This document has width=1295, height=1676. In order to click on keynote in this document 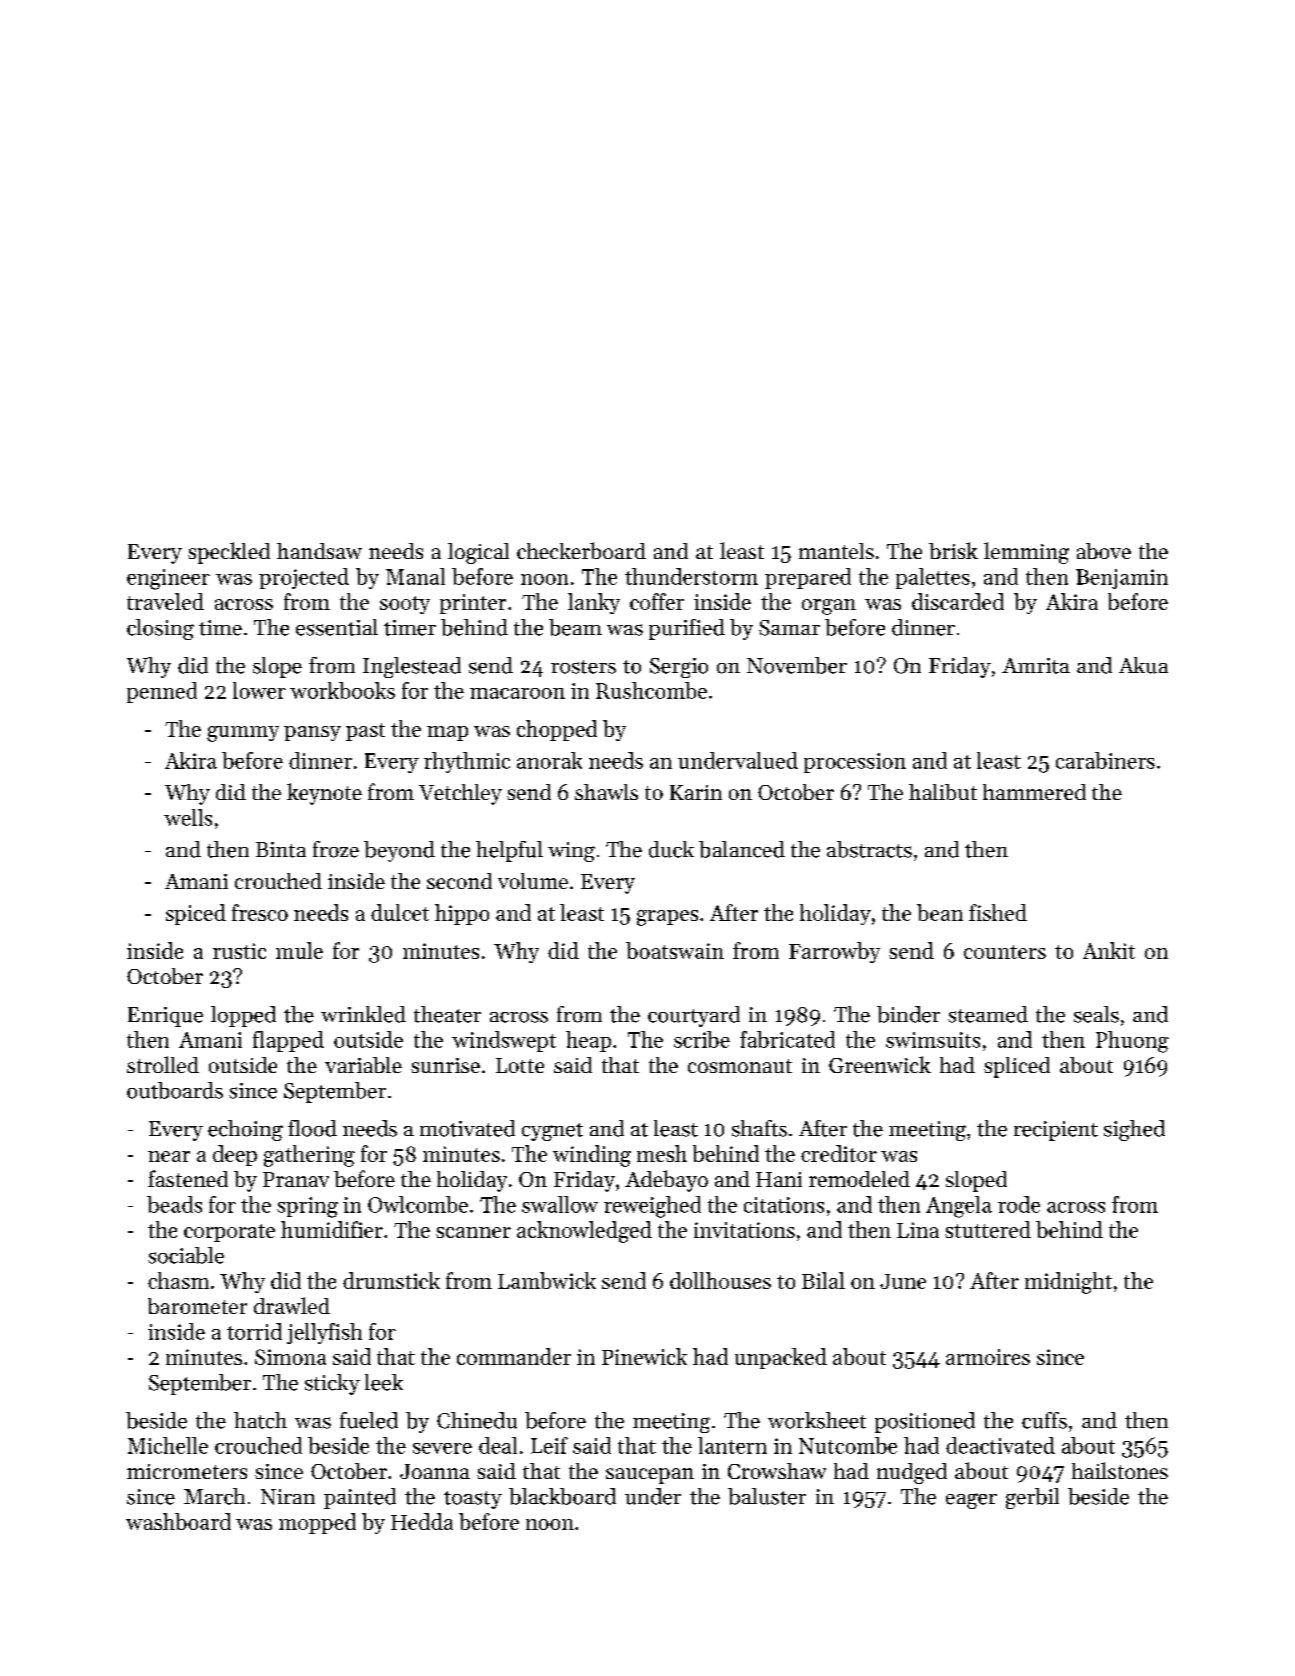, I will do `click(324, 794)`.
